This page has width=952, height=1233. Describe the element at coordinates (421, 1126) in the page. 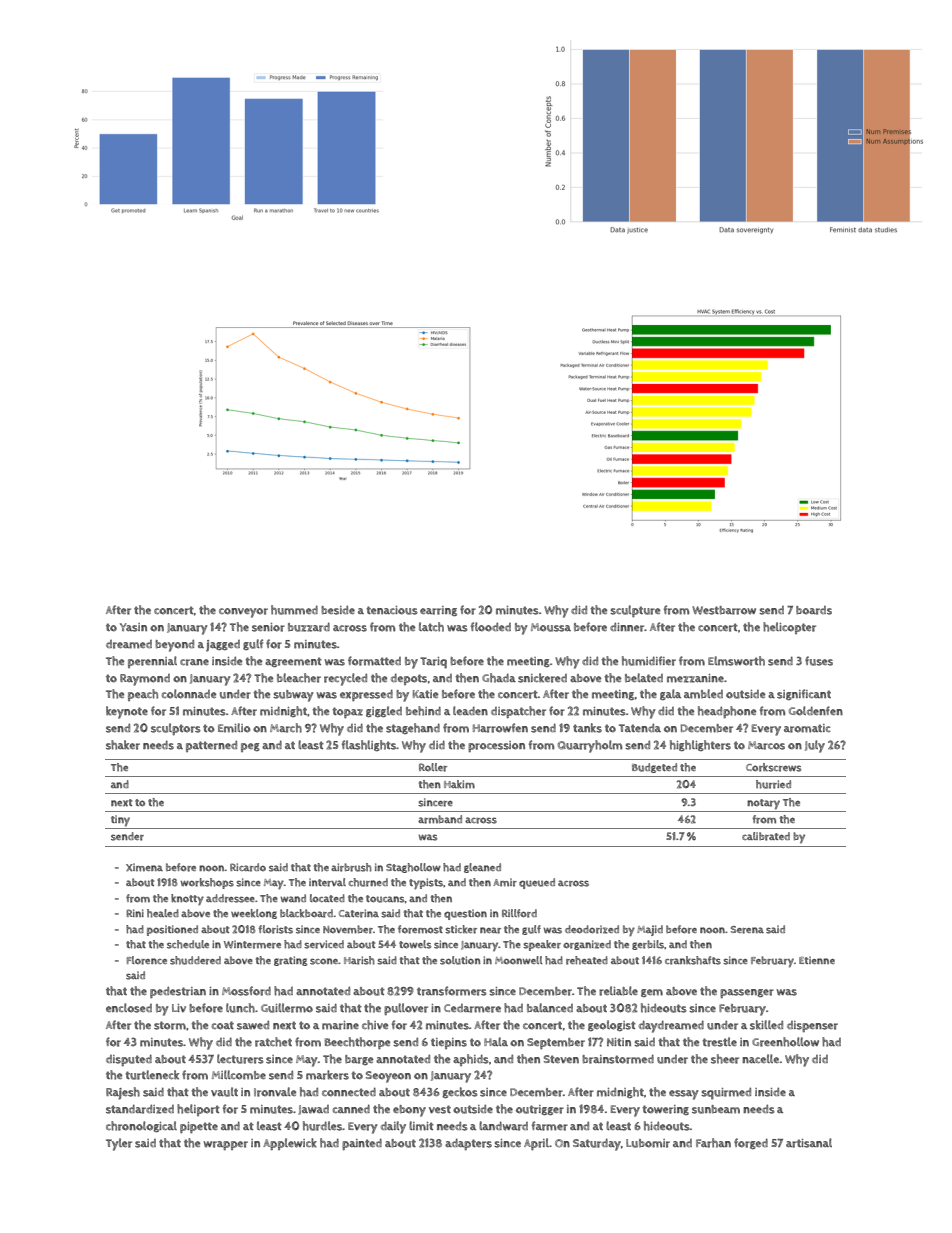

I see `limit` at that location.
